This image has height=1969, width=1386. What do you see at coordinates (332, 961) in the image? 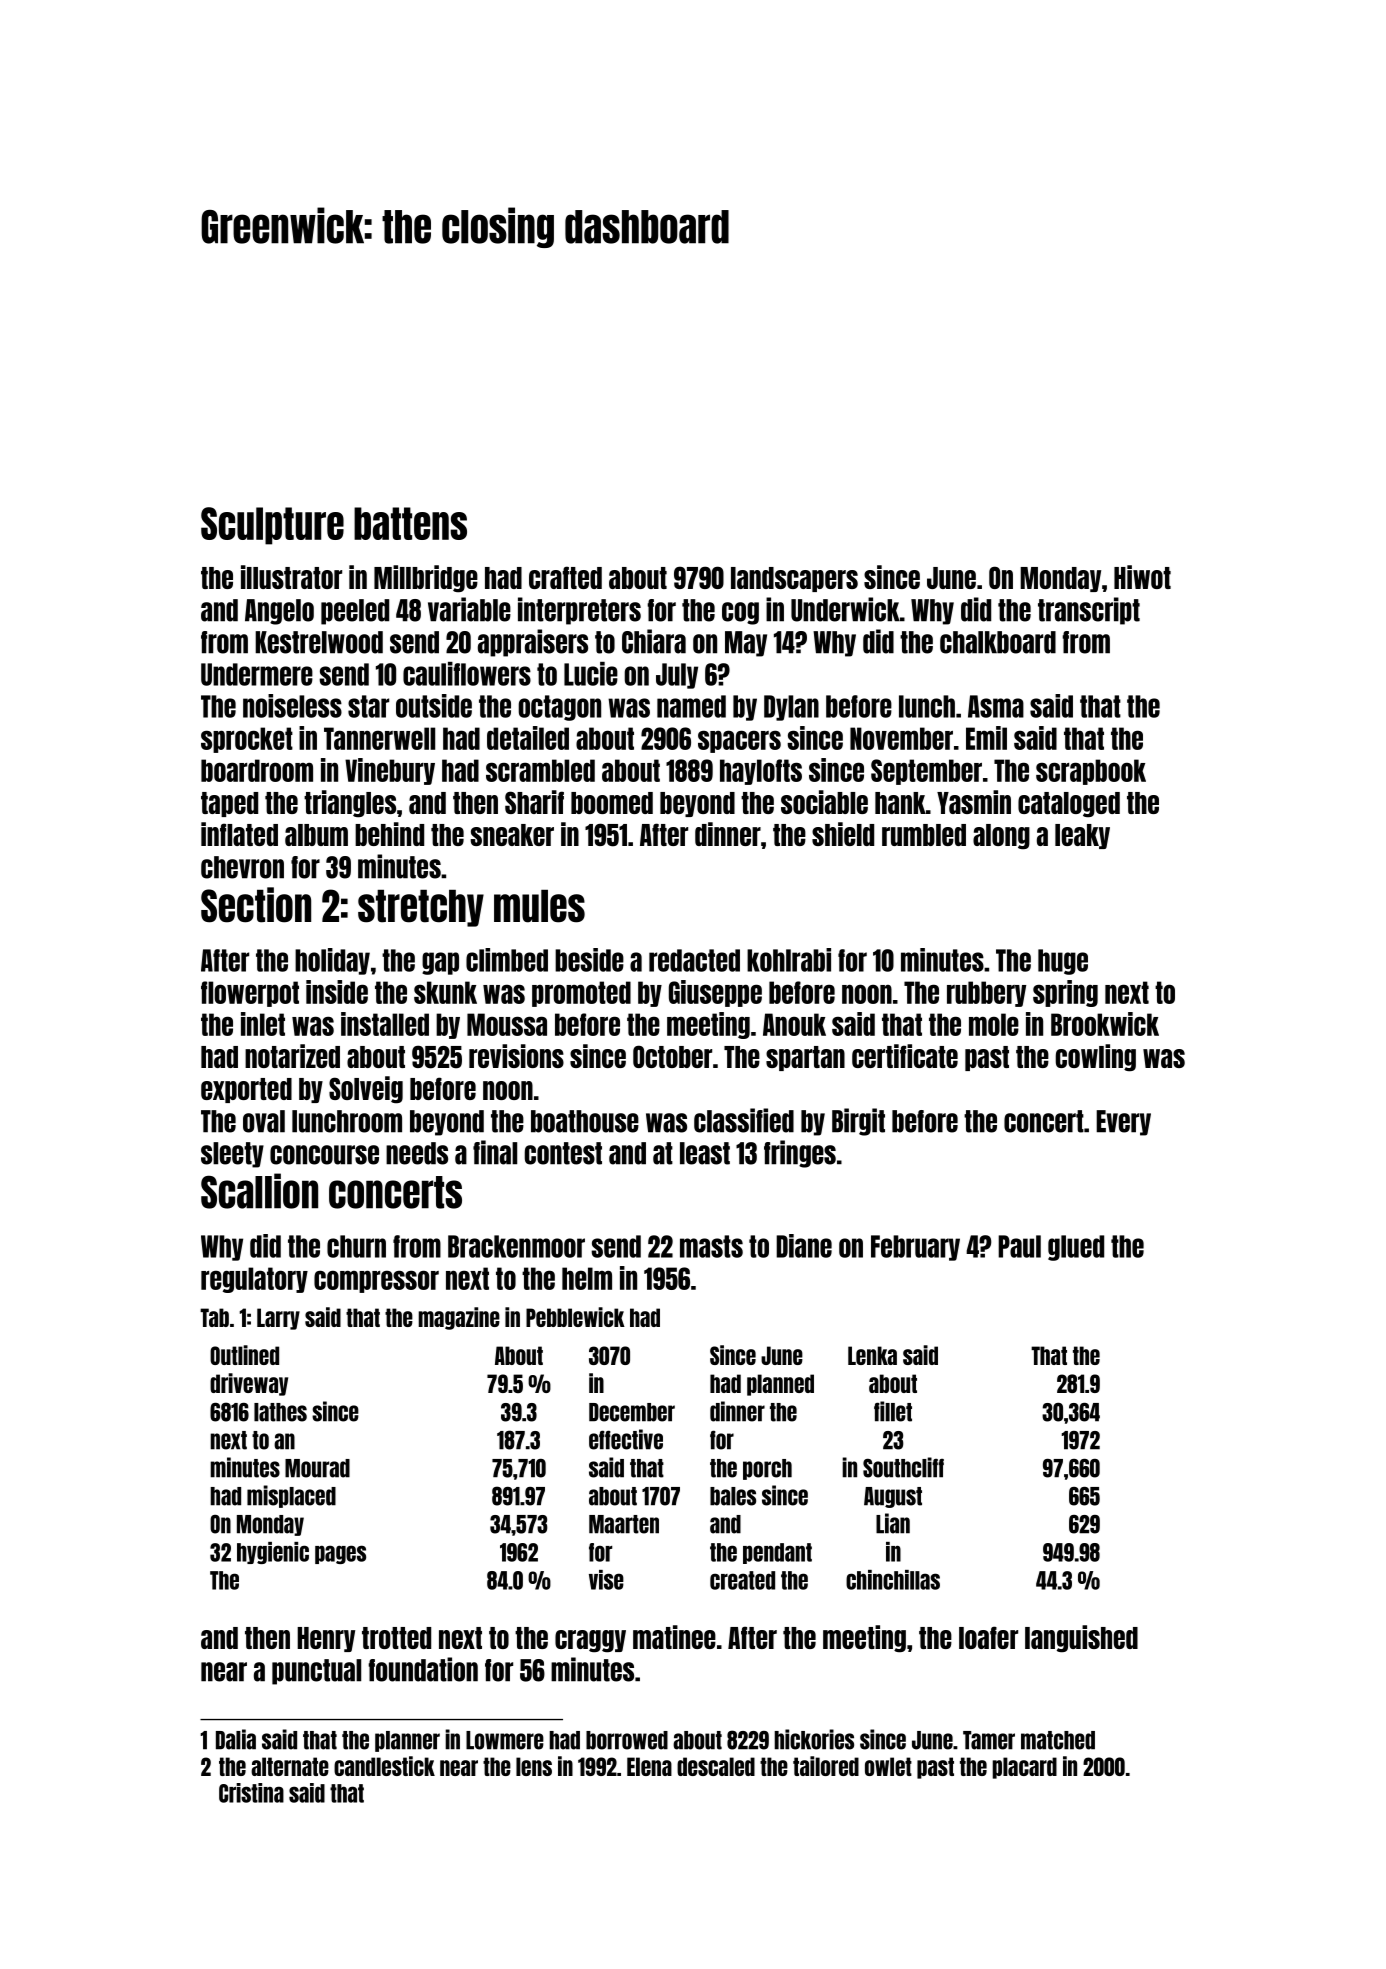
I see `holiday` at bounding box center [332, 961].
